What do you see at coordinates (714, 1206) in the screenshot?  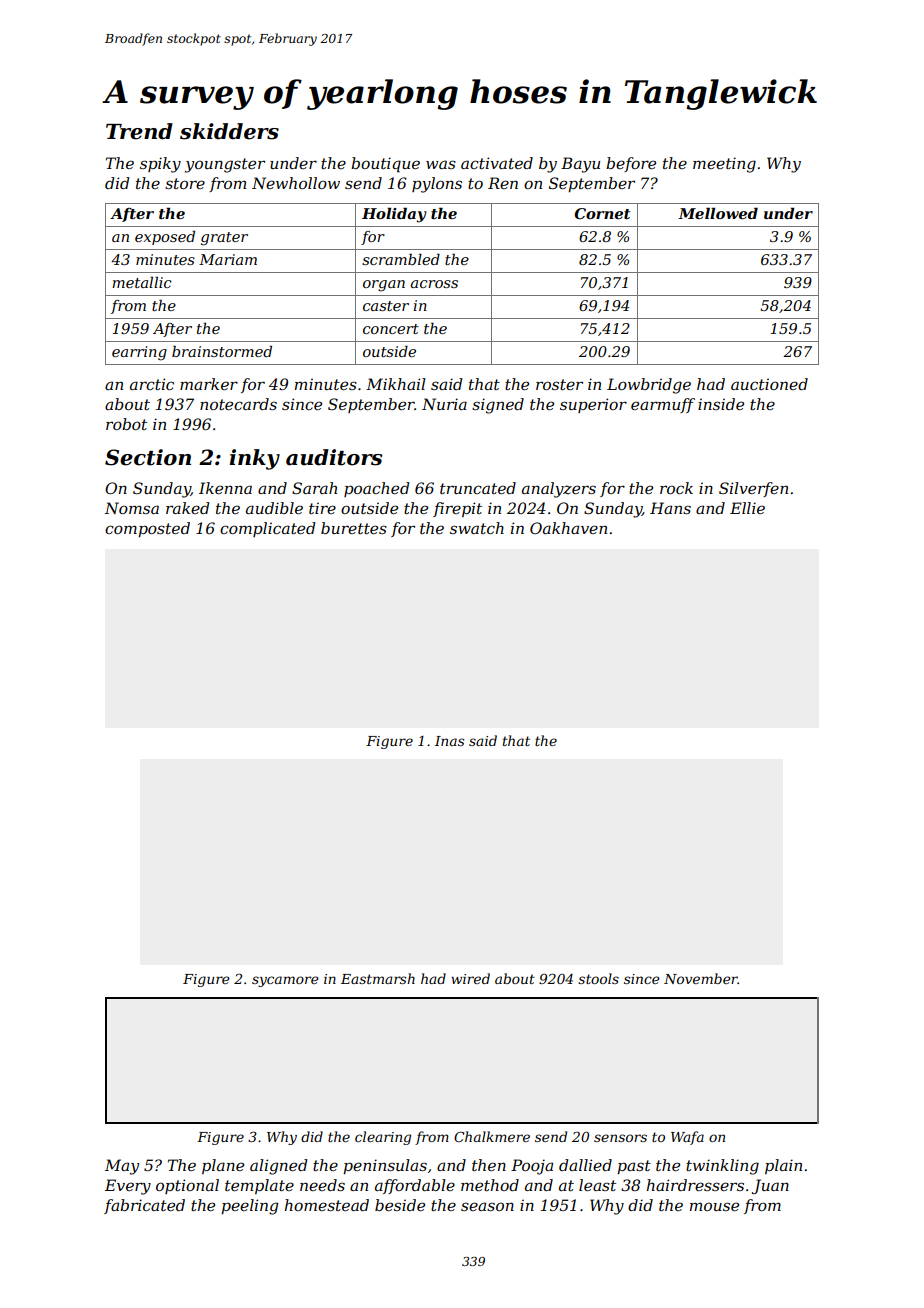 I see `mouse` at bounding box center [714, 1206].
